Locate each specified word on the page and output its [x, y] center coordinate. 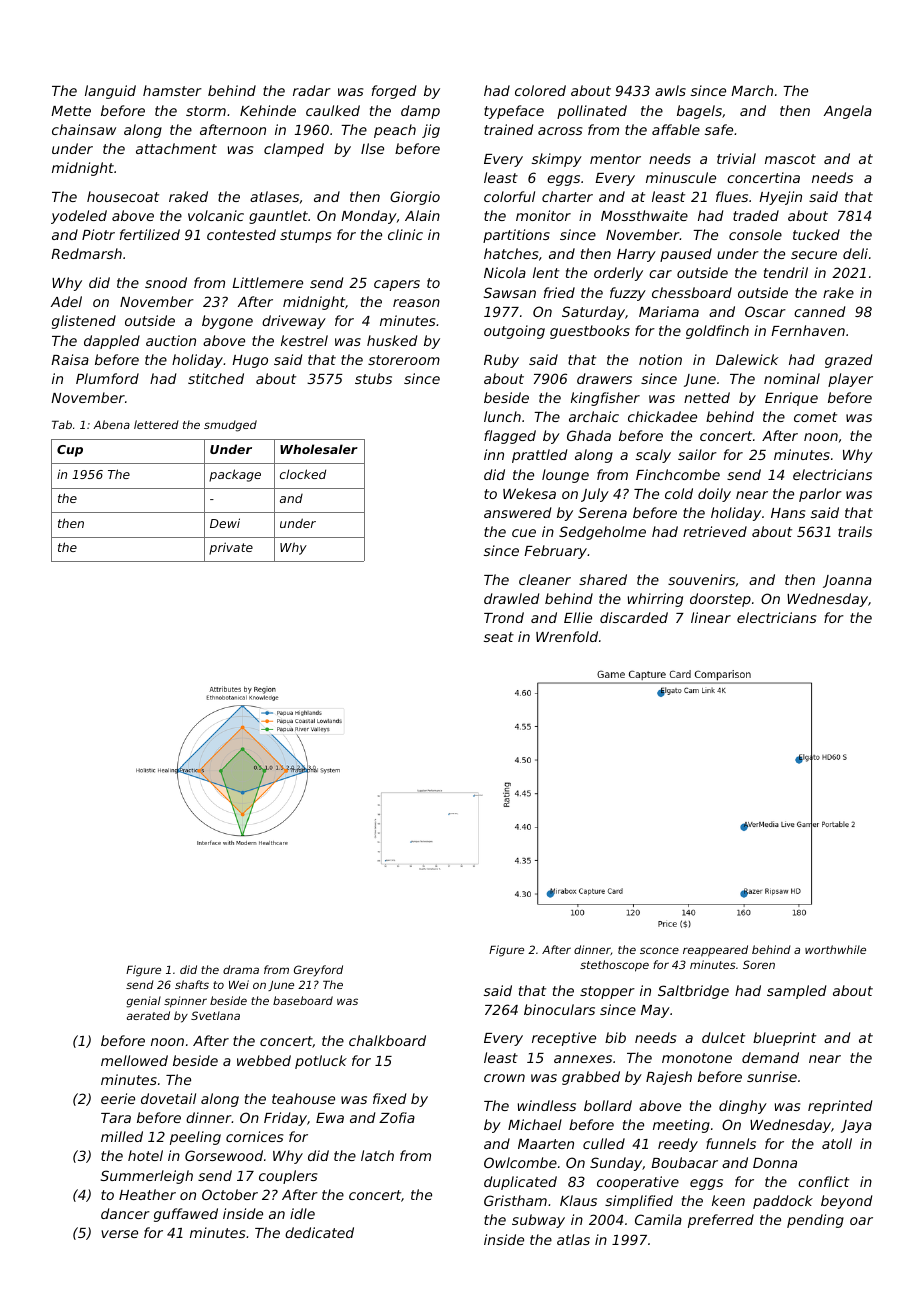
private [231, 548]
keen [728, 1200]
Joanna [847, 581]
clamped [294, 150]
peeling [195, 1138]
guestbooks [590, 332]
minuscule [681, 177]
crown [504, 1078]
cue [524, 533]
